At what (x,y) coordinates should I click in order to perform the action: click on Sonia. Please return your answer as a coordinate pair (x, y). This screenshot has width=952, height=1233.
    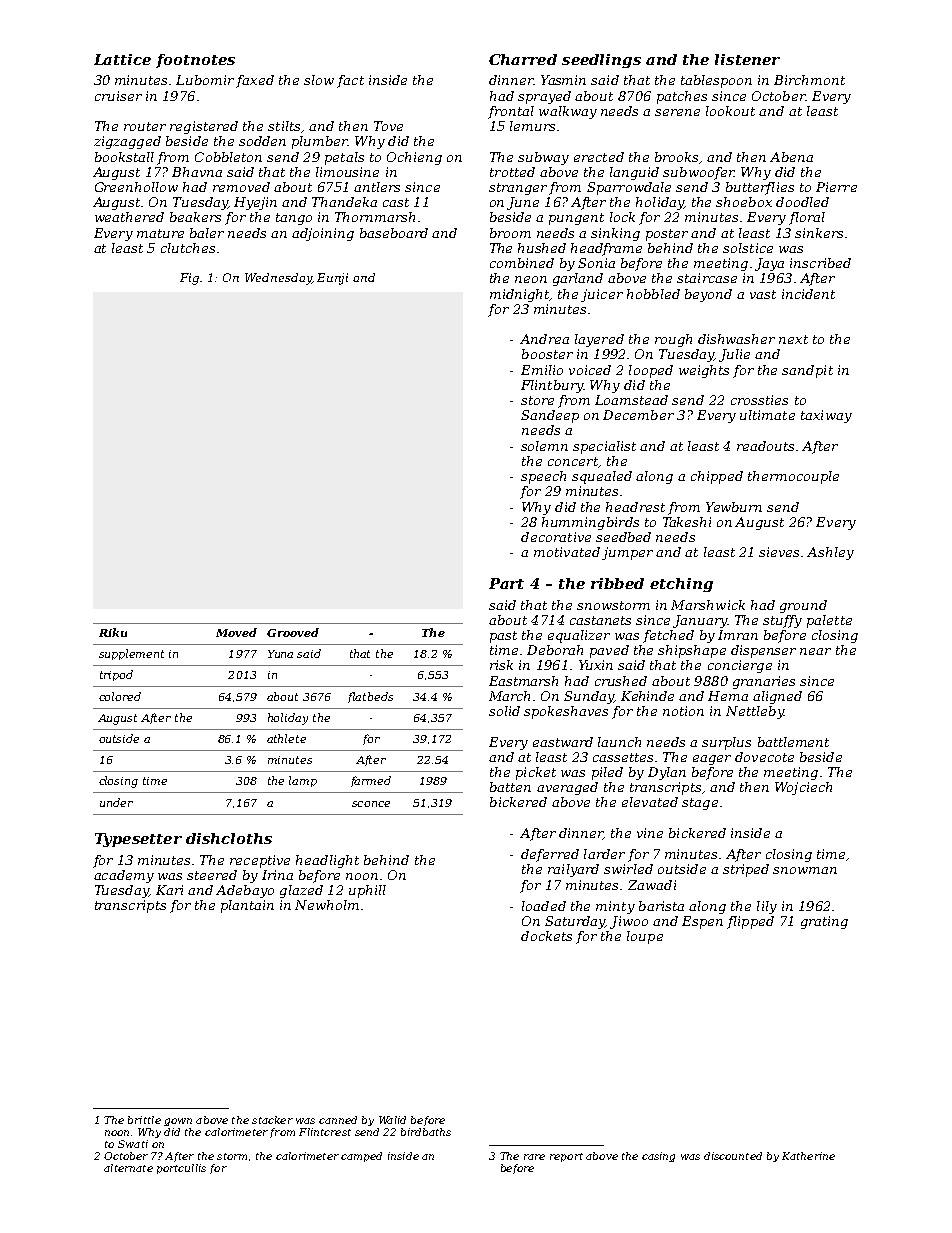
    Looking at the image, I should click on (596, 263).
